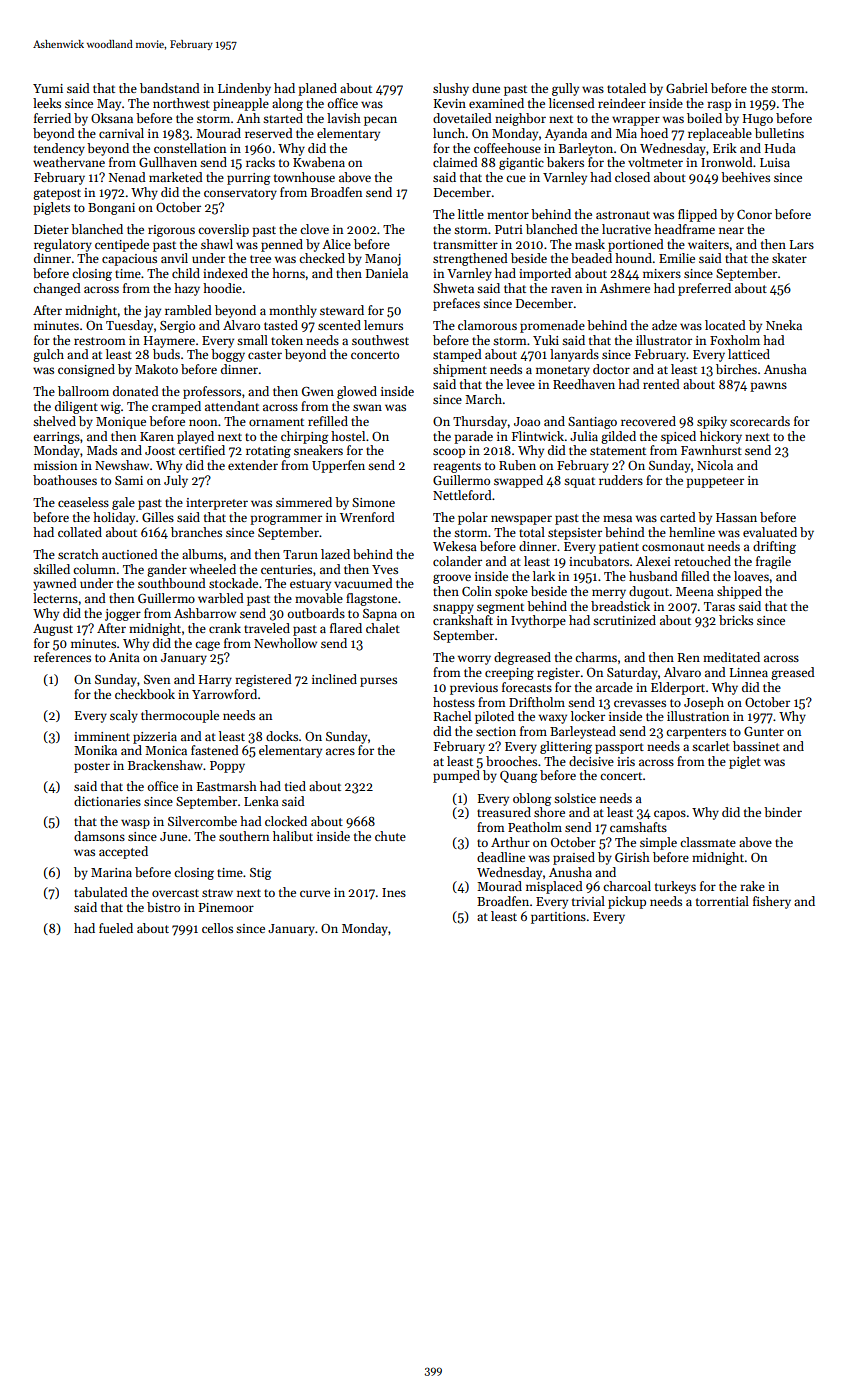 Image resolution: width=849 pixels, height=1400 pixels. Describe the element at coordinates (268, 452) in the image. I see `rotating` at that location.
